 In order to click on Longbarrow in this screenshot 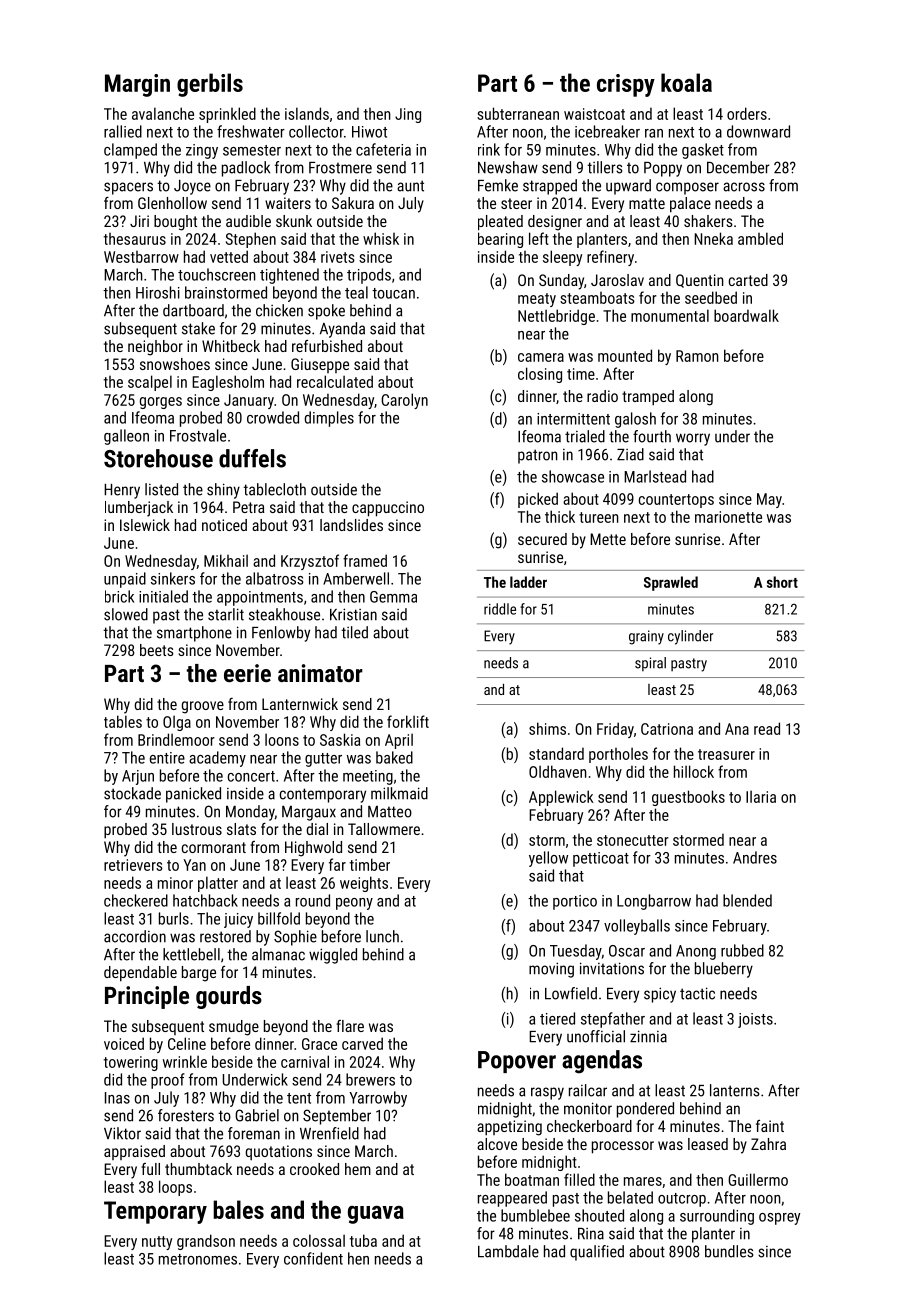, I will do `click(654, 902)`.
